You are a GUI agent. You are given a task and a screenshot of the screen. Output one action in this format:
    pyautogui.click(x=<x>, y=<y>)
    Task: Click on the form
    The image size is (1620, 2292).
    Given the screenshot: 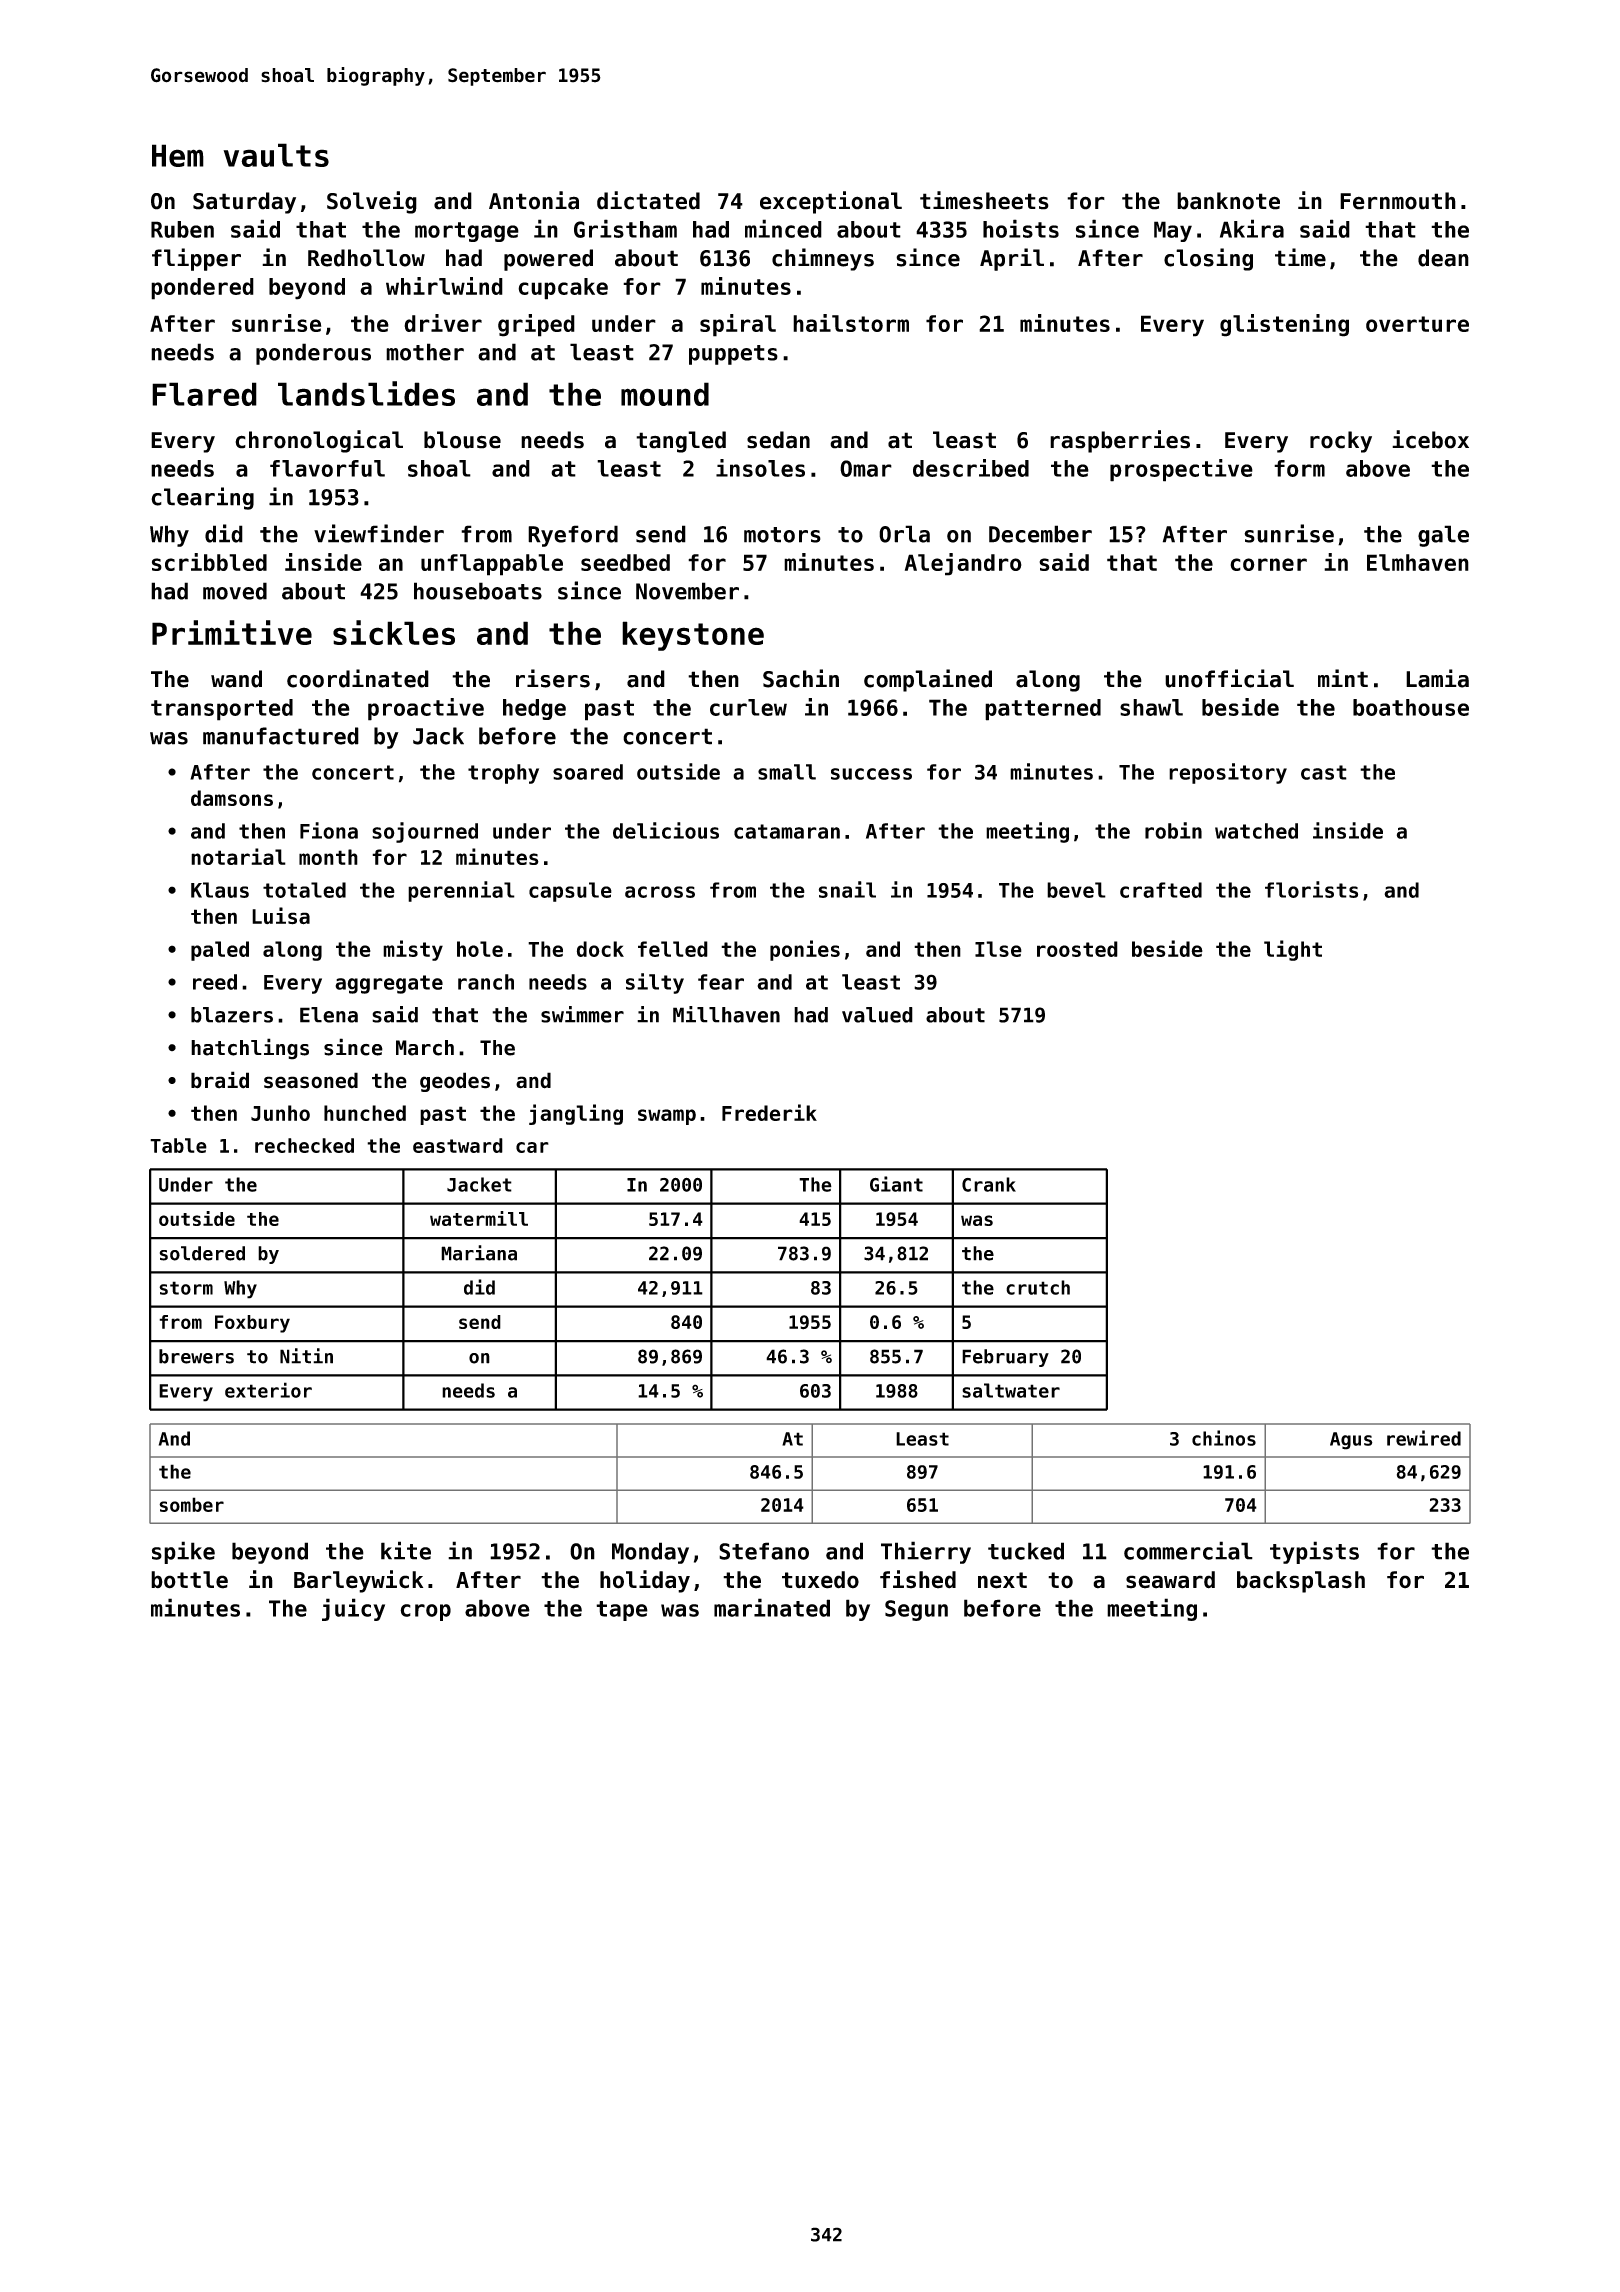 What is the action you would take?
    pyautogui.click(x=1299, y=468)
